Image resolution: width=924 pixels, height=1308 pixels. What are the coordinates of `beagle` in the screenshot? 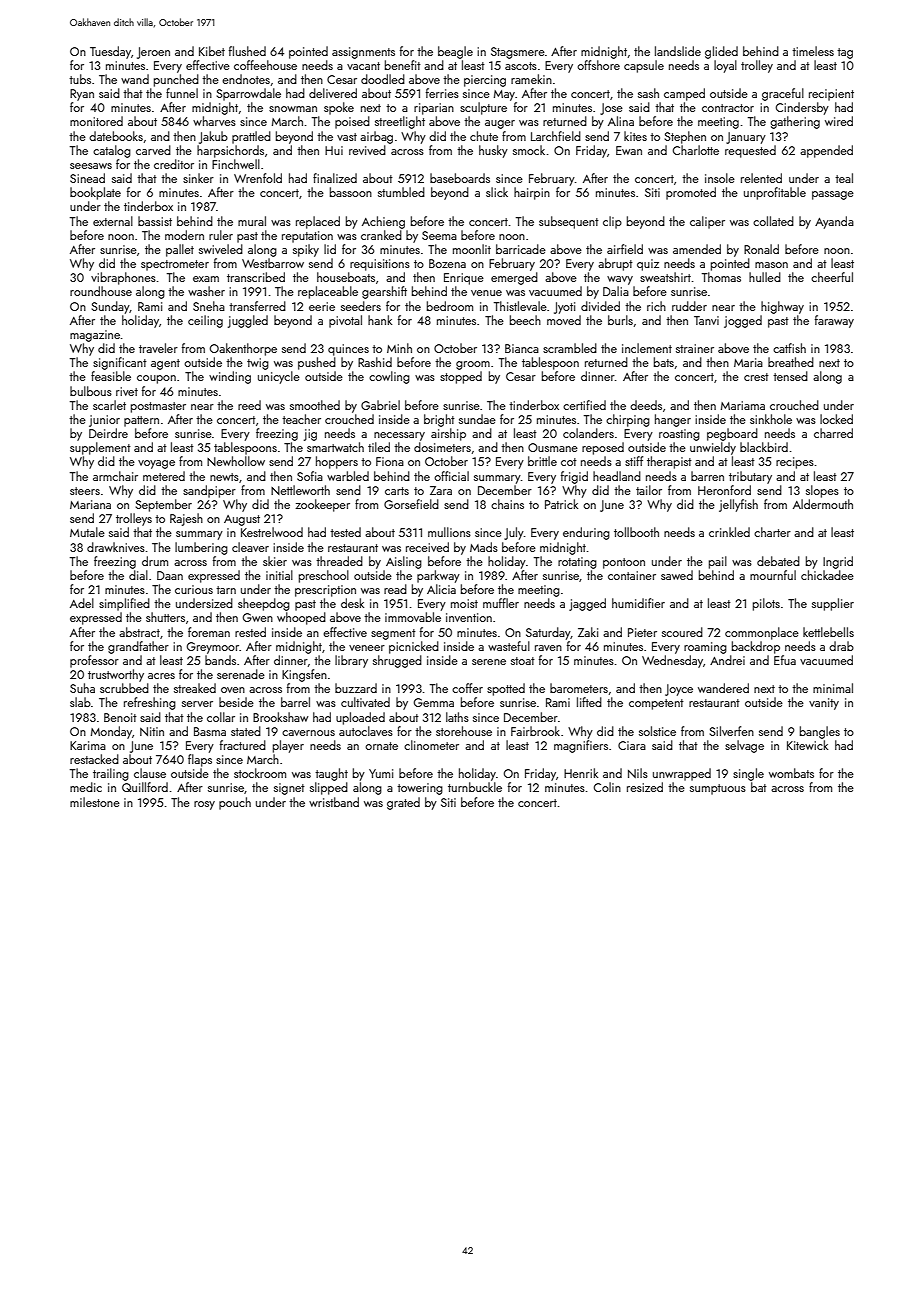 It's located at (455, 52).
